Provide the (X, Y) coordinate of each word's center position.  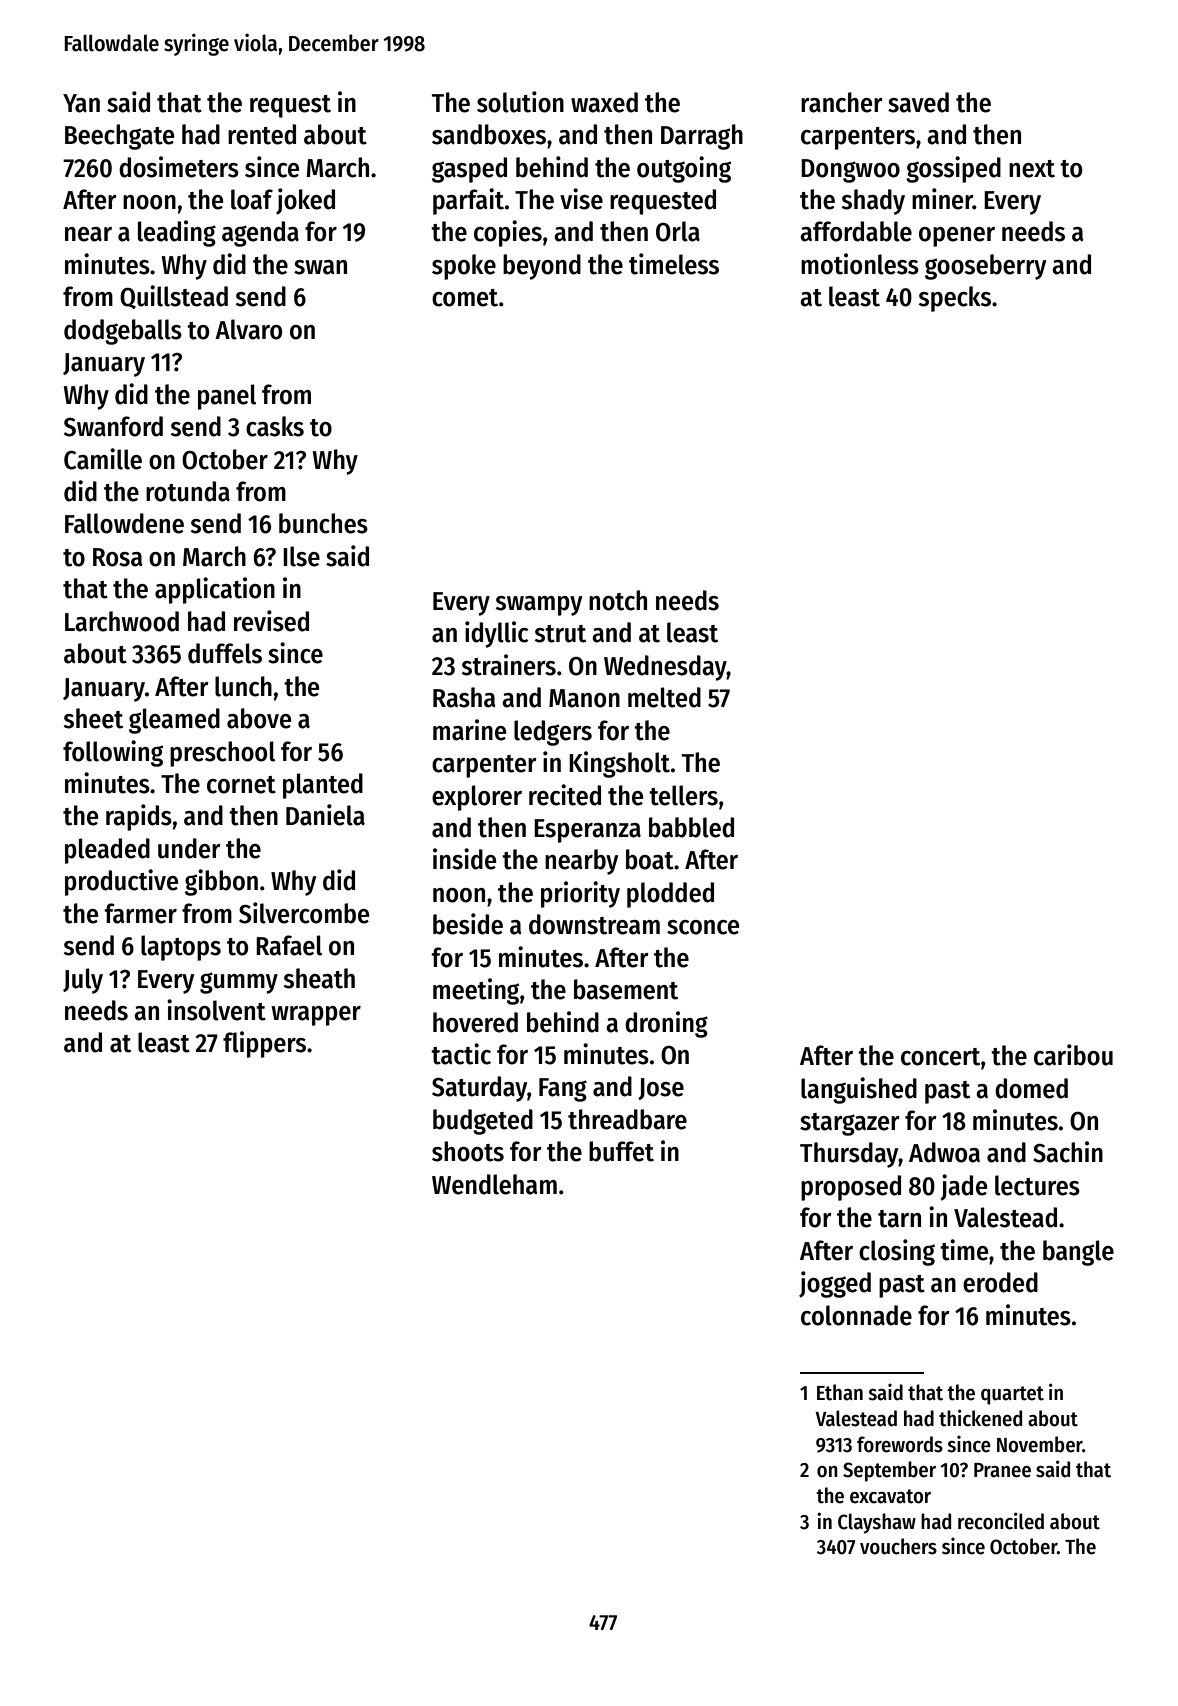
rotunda (188, 491)
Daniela (325, 815)
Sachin (1068, 1152)
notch (618, 600)
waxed (604, 102)
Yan (81, 103)
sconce (703, 927)
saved (918, 102)
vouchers (898, 1546)
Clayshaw (877, 1523)
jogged (835, 1284)
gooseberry (985, 267)
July (83, 981)
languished (859, 1090)
